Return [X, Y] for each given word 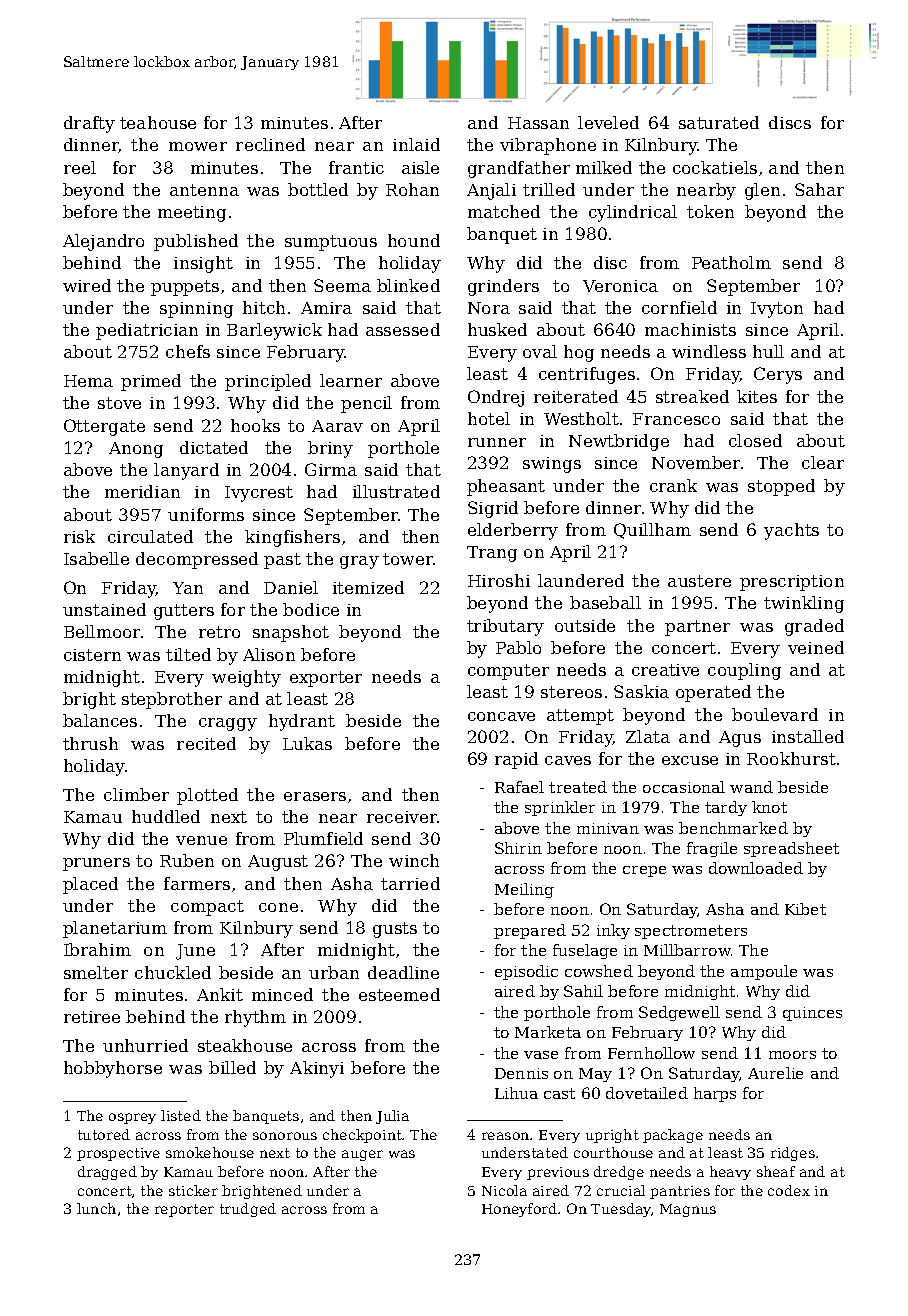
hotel [489, 418]
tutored [104, 1134]
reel [80, 167]
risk [79, 536]
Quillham [652, 531]
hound [414, 240]
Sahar [819, 189]
